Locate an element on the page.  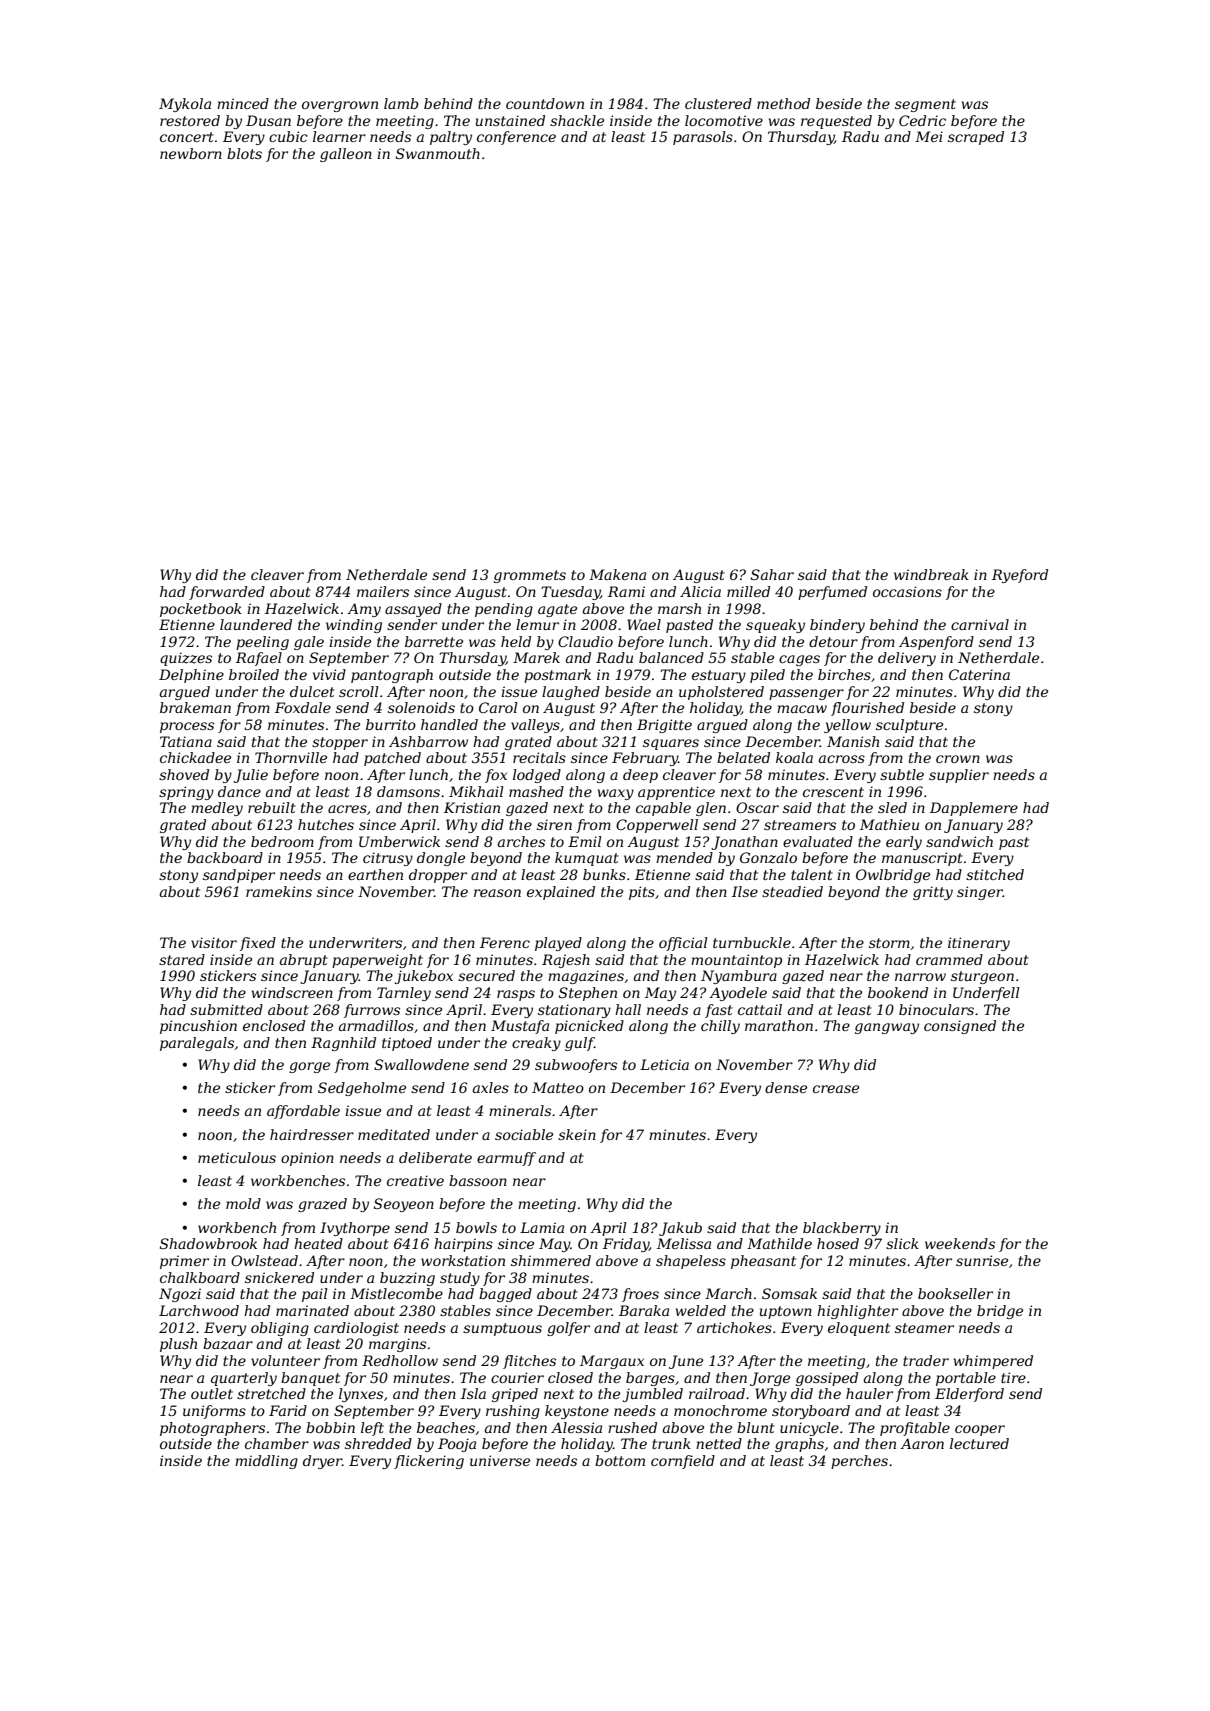
assayed is located at coordinates (413, 610).
